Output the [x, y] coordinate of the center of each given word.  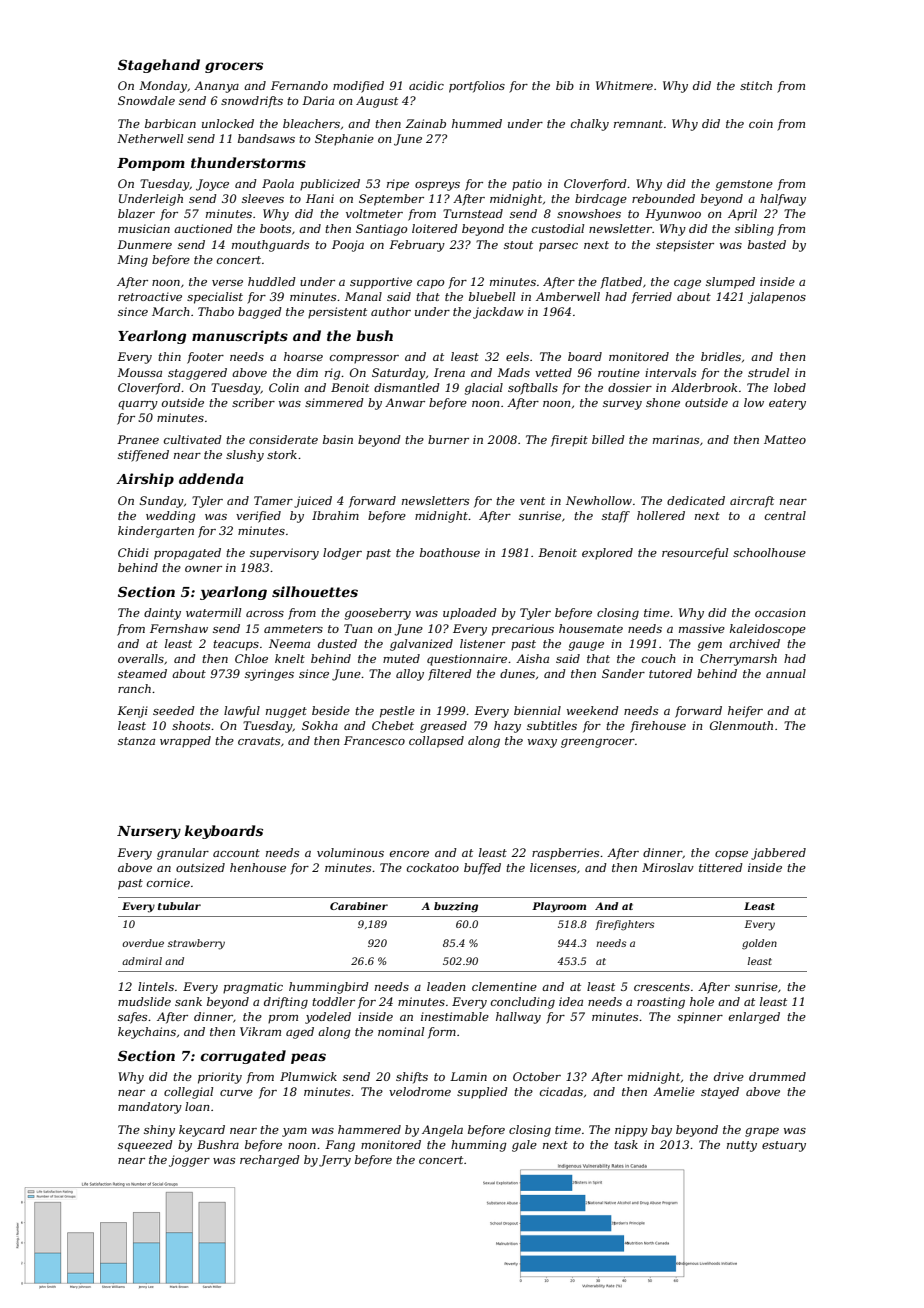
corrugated [243, 1057]
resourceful [695, 554]
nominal [401, 1031]
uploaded [470, 614]
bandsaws [266, 138]
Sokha [320, 725]
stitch [756, 85]
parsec [558, 247]
